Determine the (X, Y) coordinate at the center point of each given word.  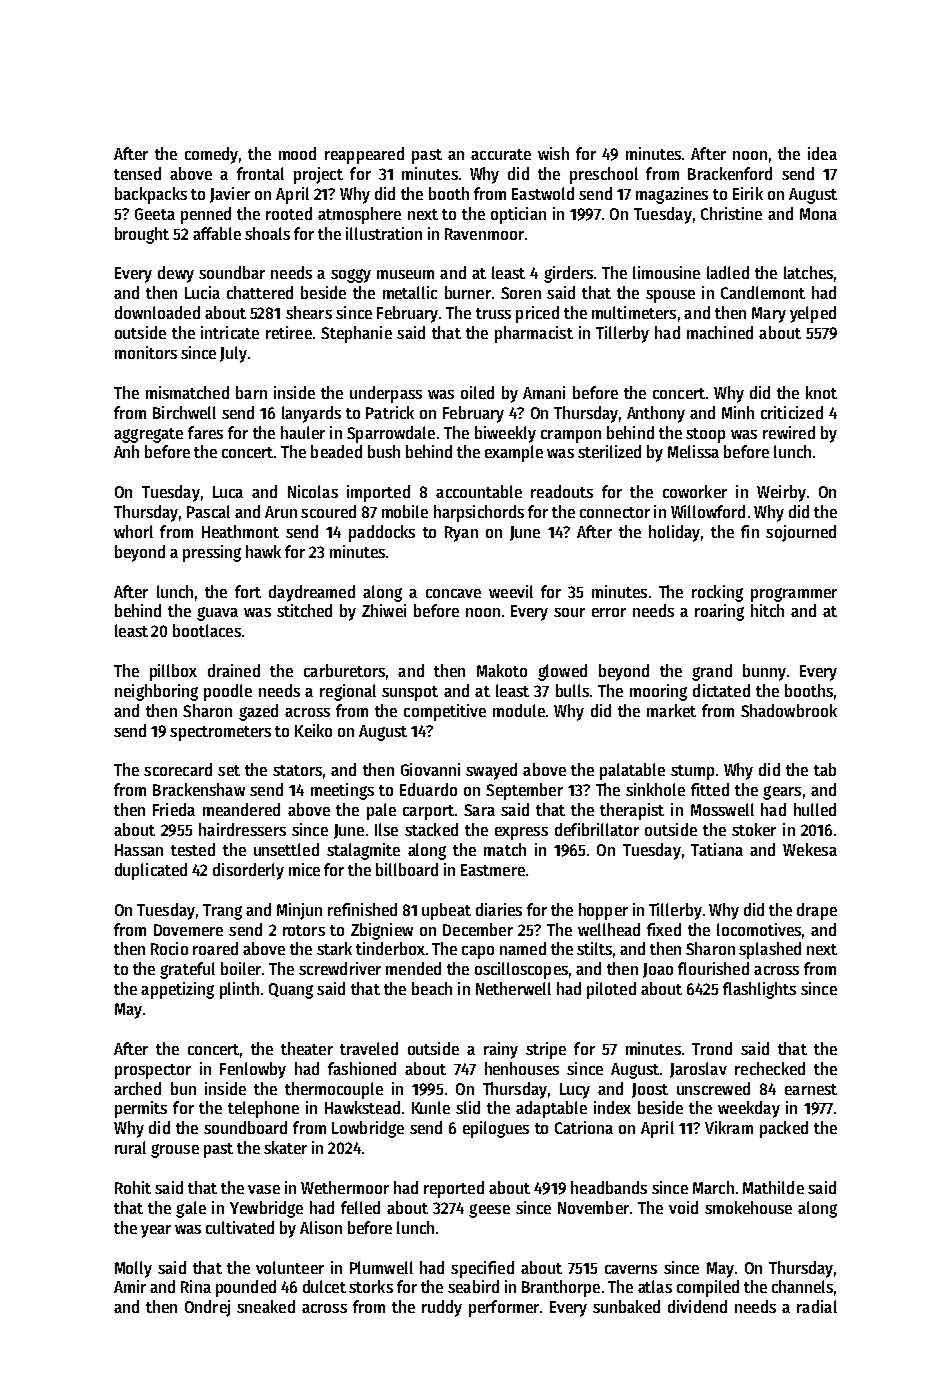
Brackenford (730, 173)
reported (454, 1189)
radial (817, 1306)
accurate (501, 154)
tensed (137, 173)
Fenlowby (253, 1070)
